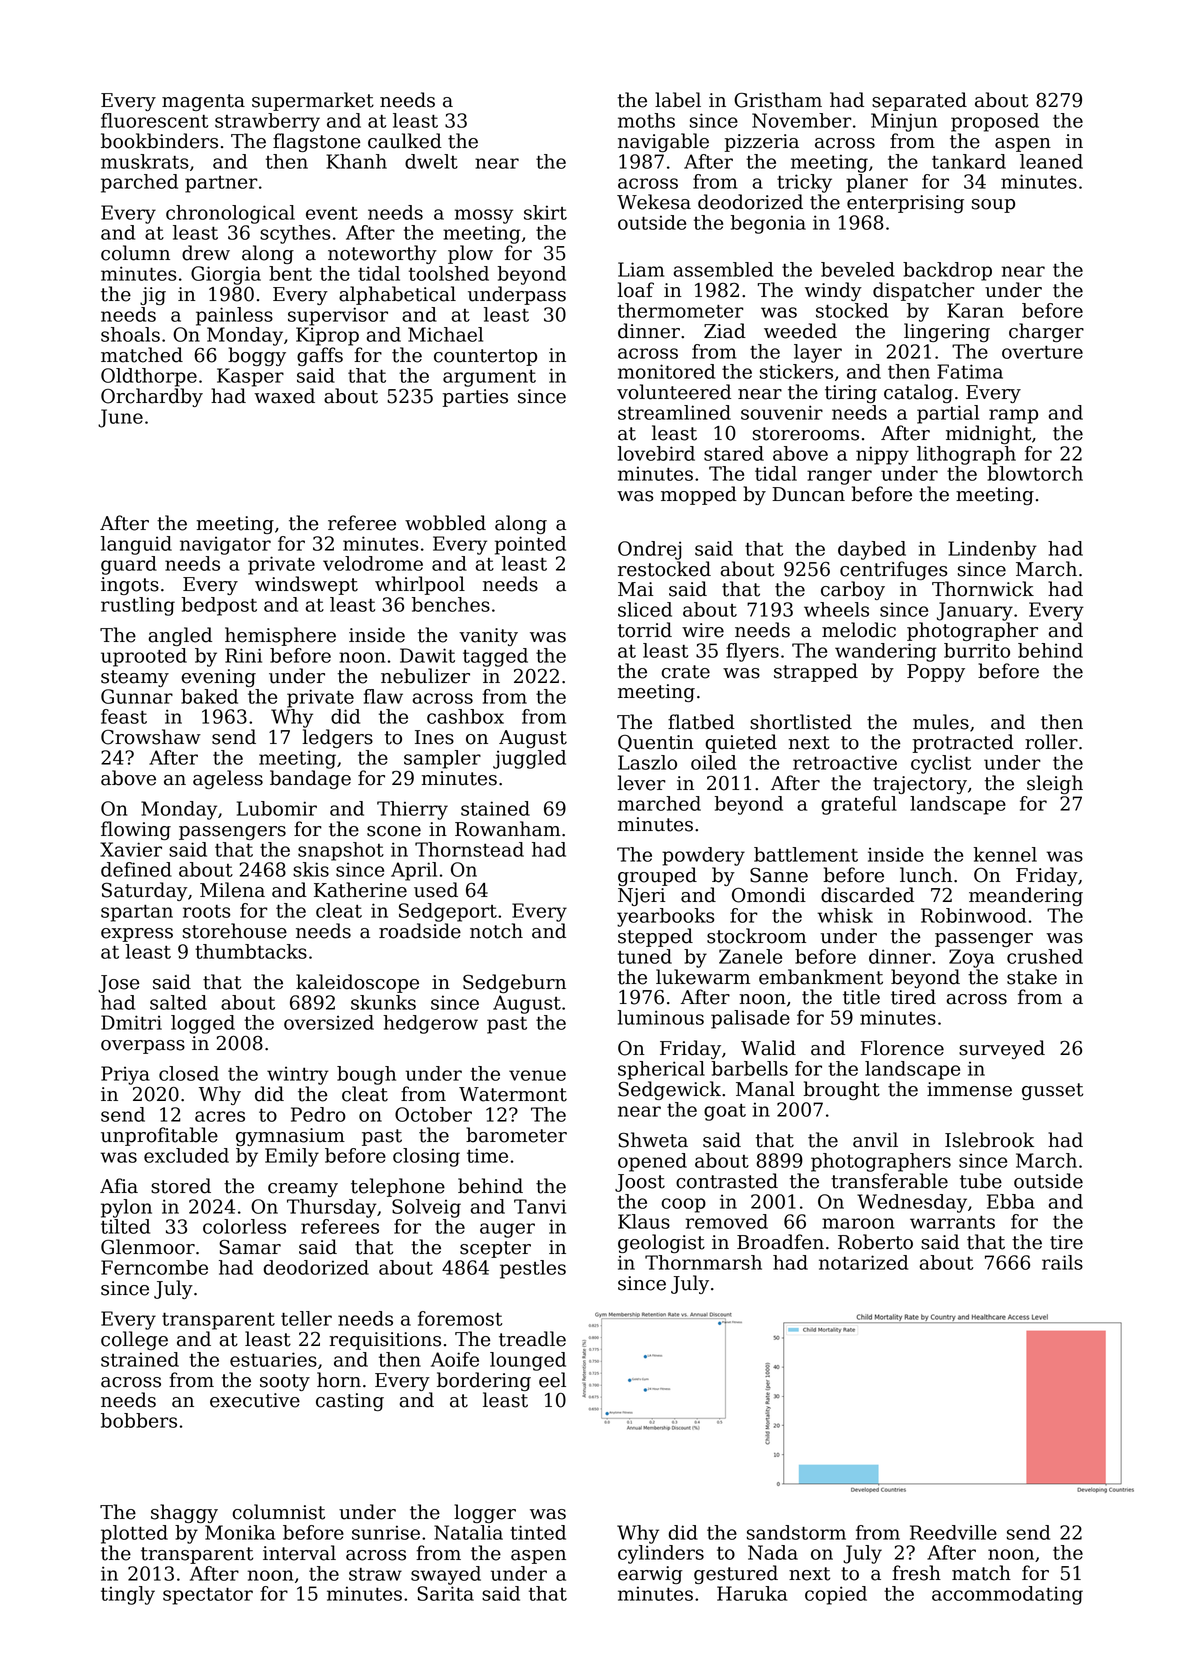  What do you see at coordinates (470, 254) in the screenshot?
I see `plow` at bounding box center [470, 254].
